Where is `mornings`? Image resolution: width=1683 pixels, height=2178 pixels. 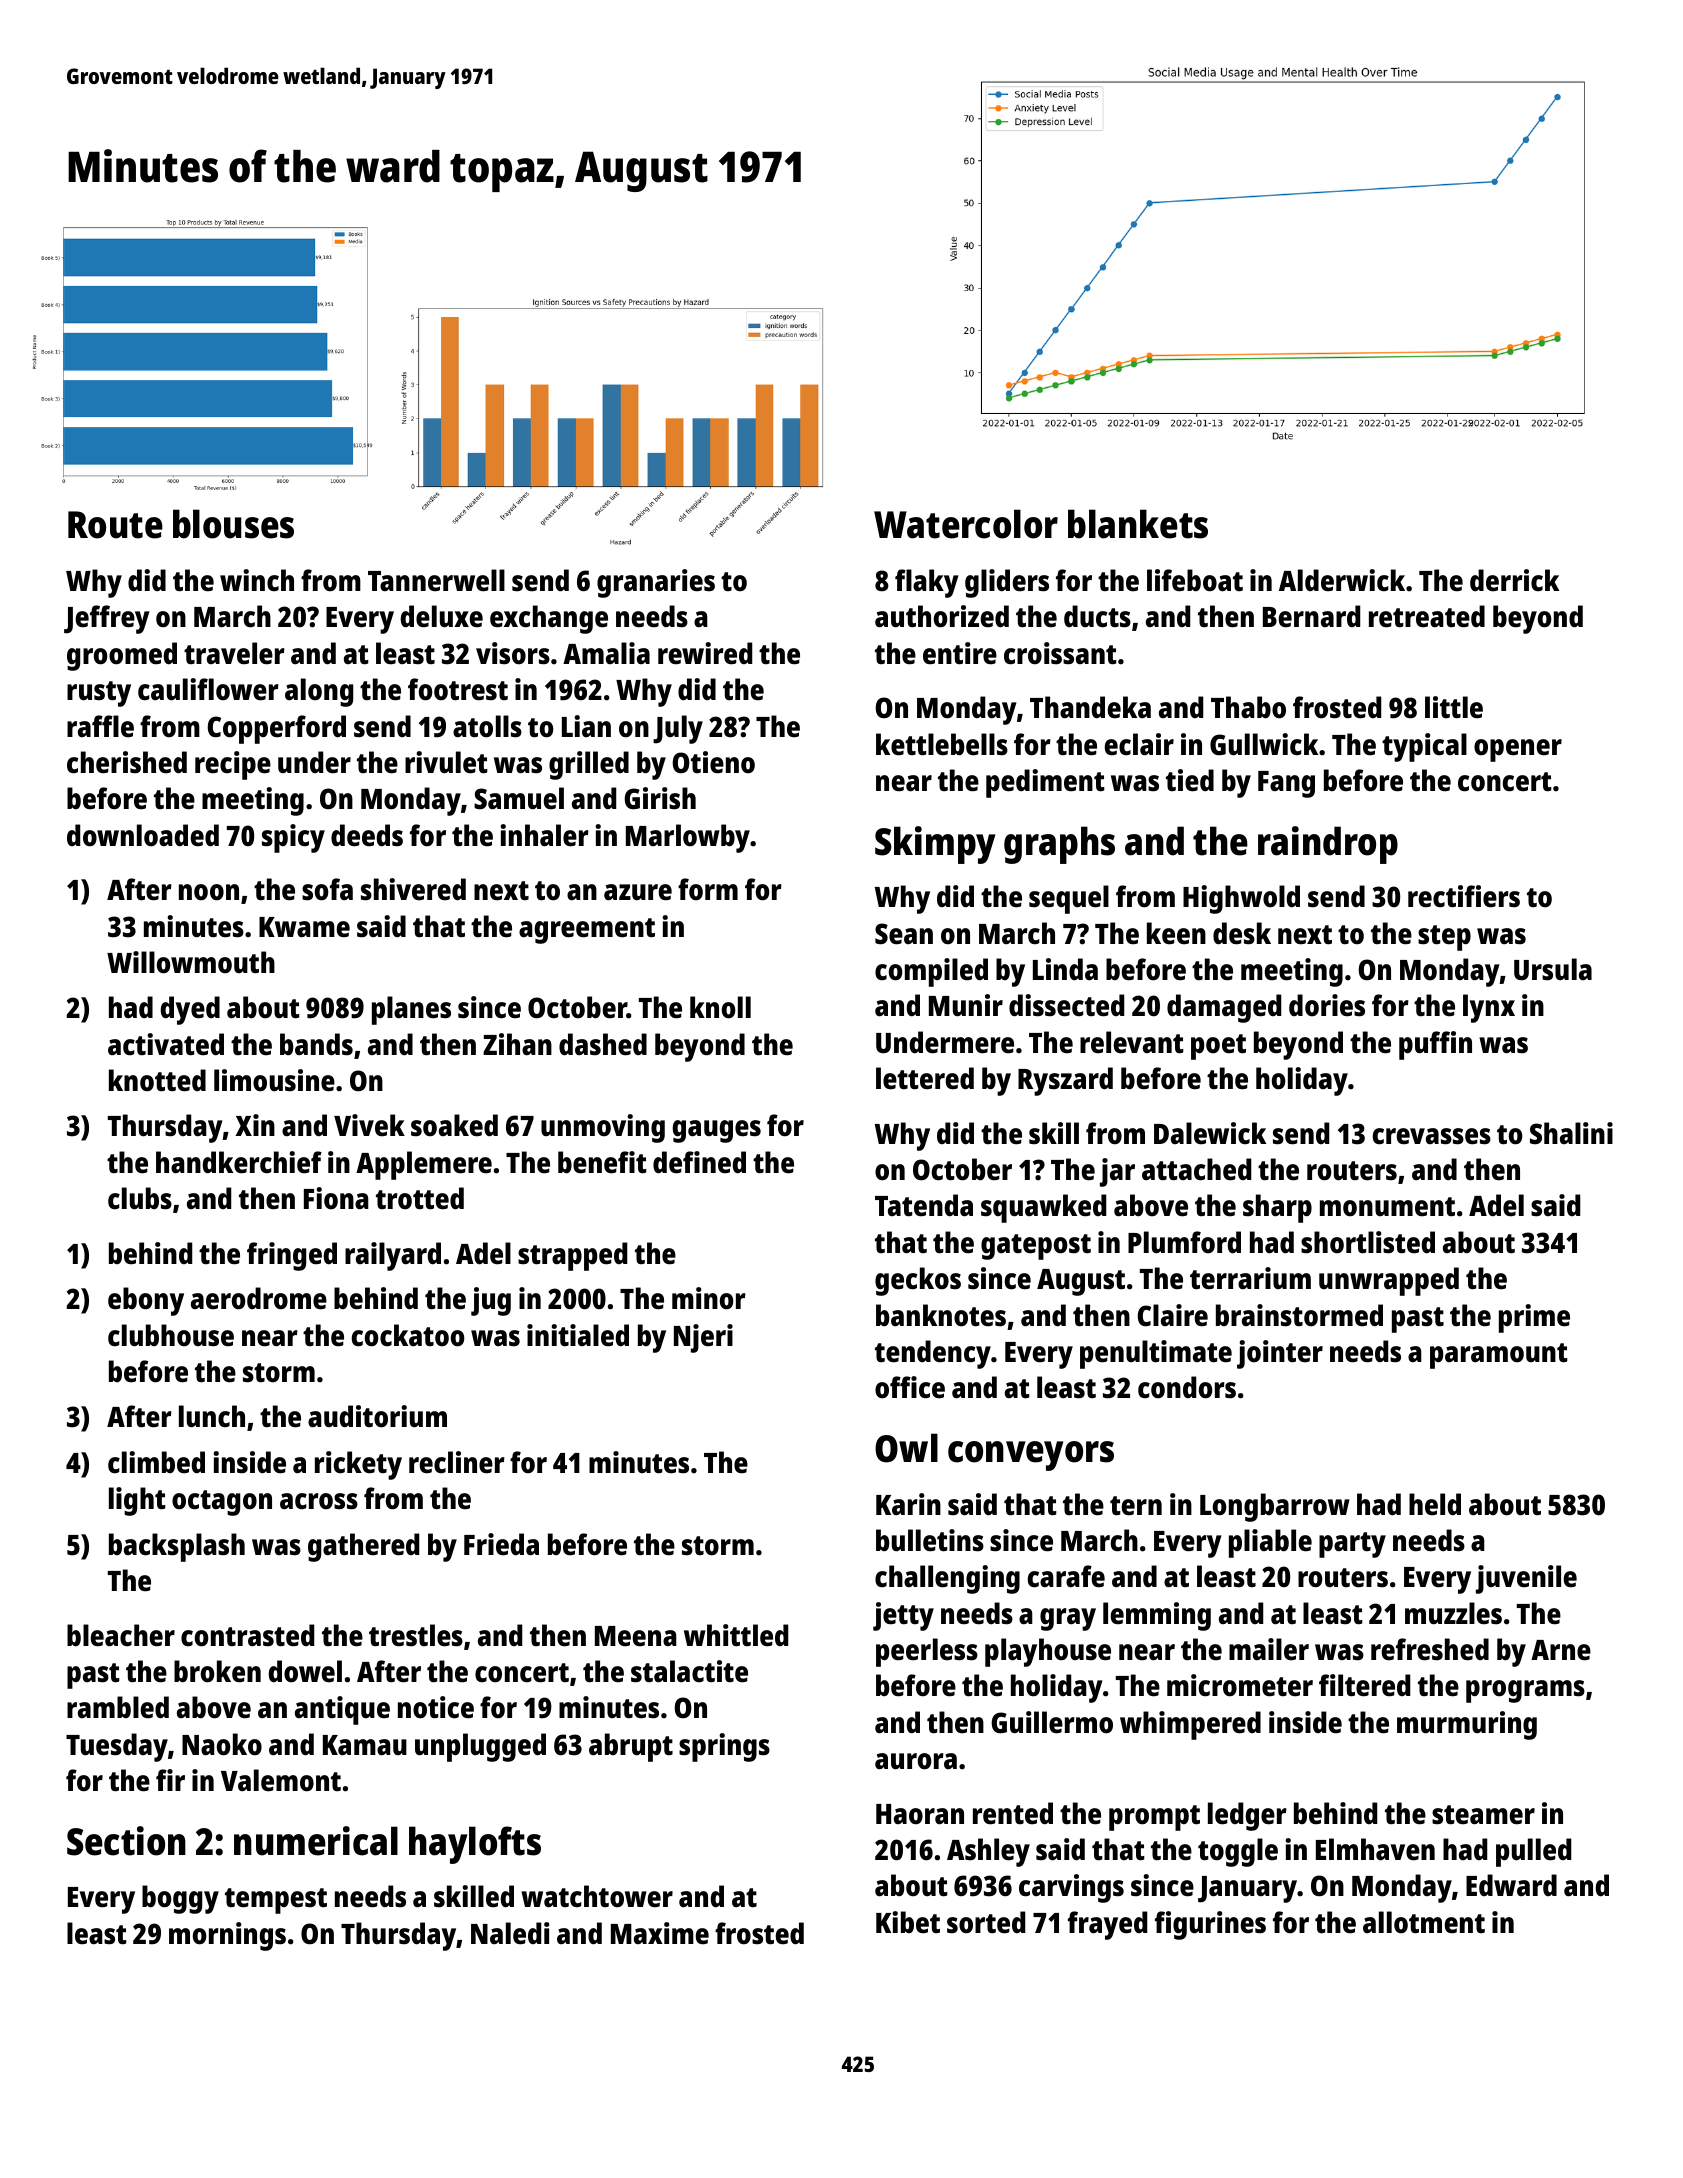
mornings is located at coordinates (227, 1936).
